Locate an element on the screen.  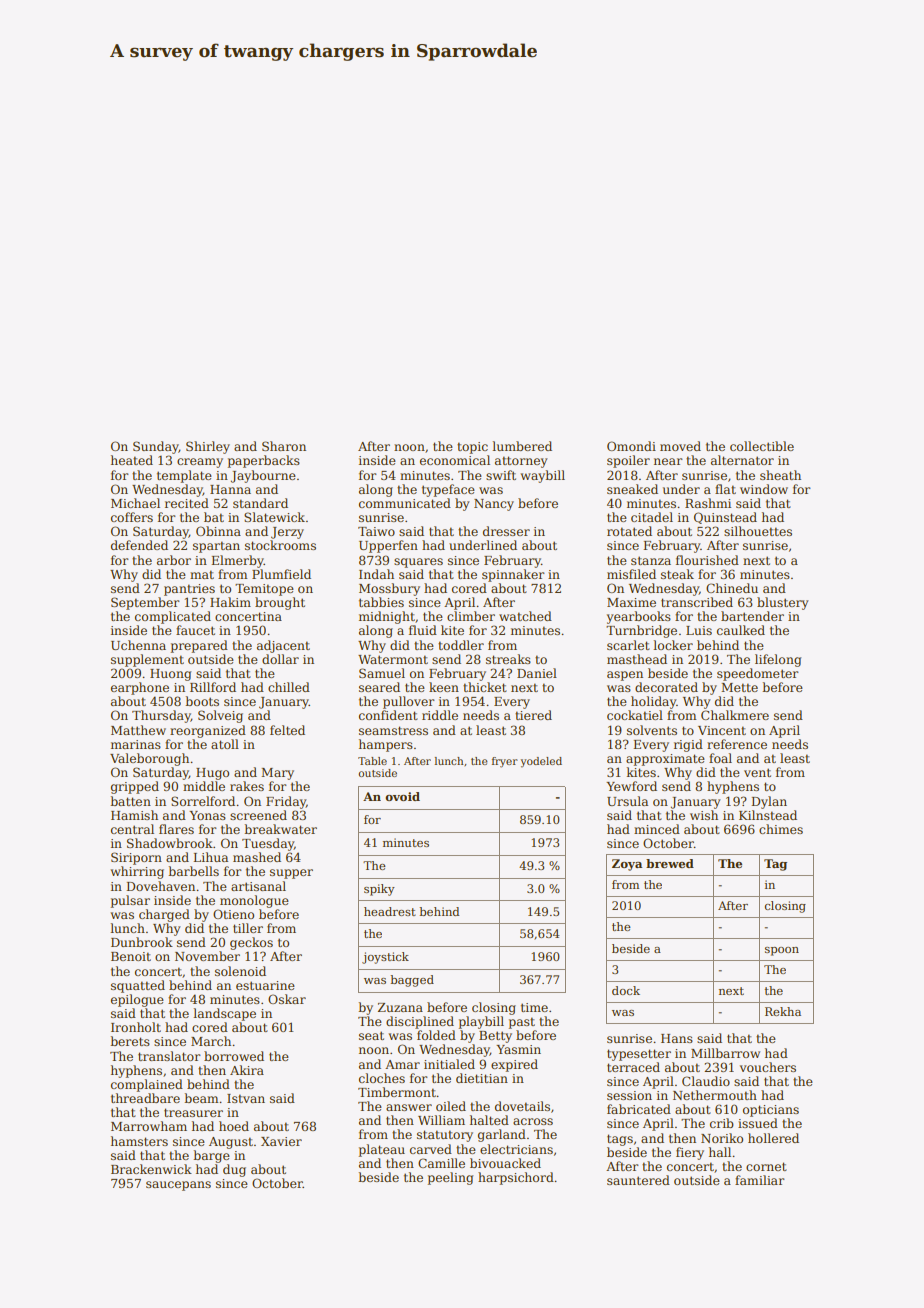
familiar is located at coordinates (760, 1180).
